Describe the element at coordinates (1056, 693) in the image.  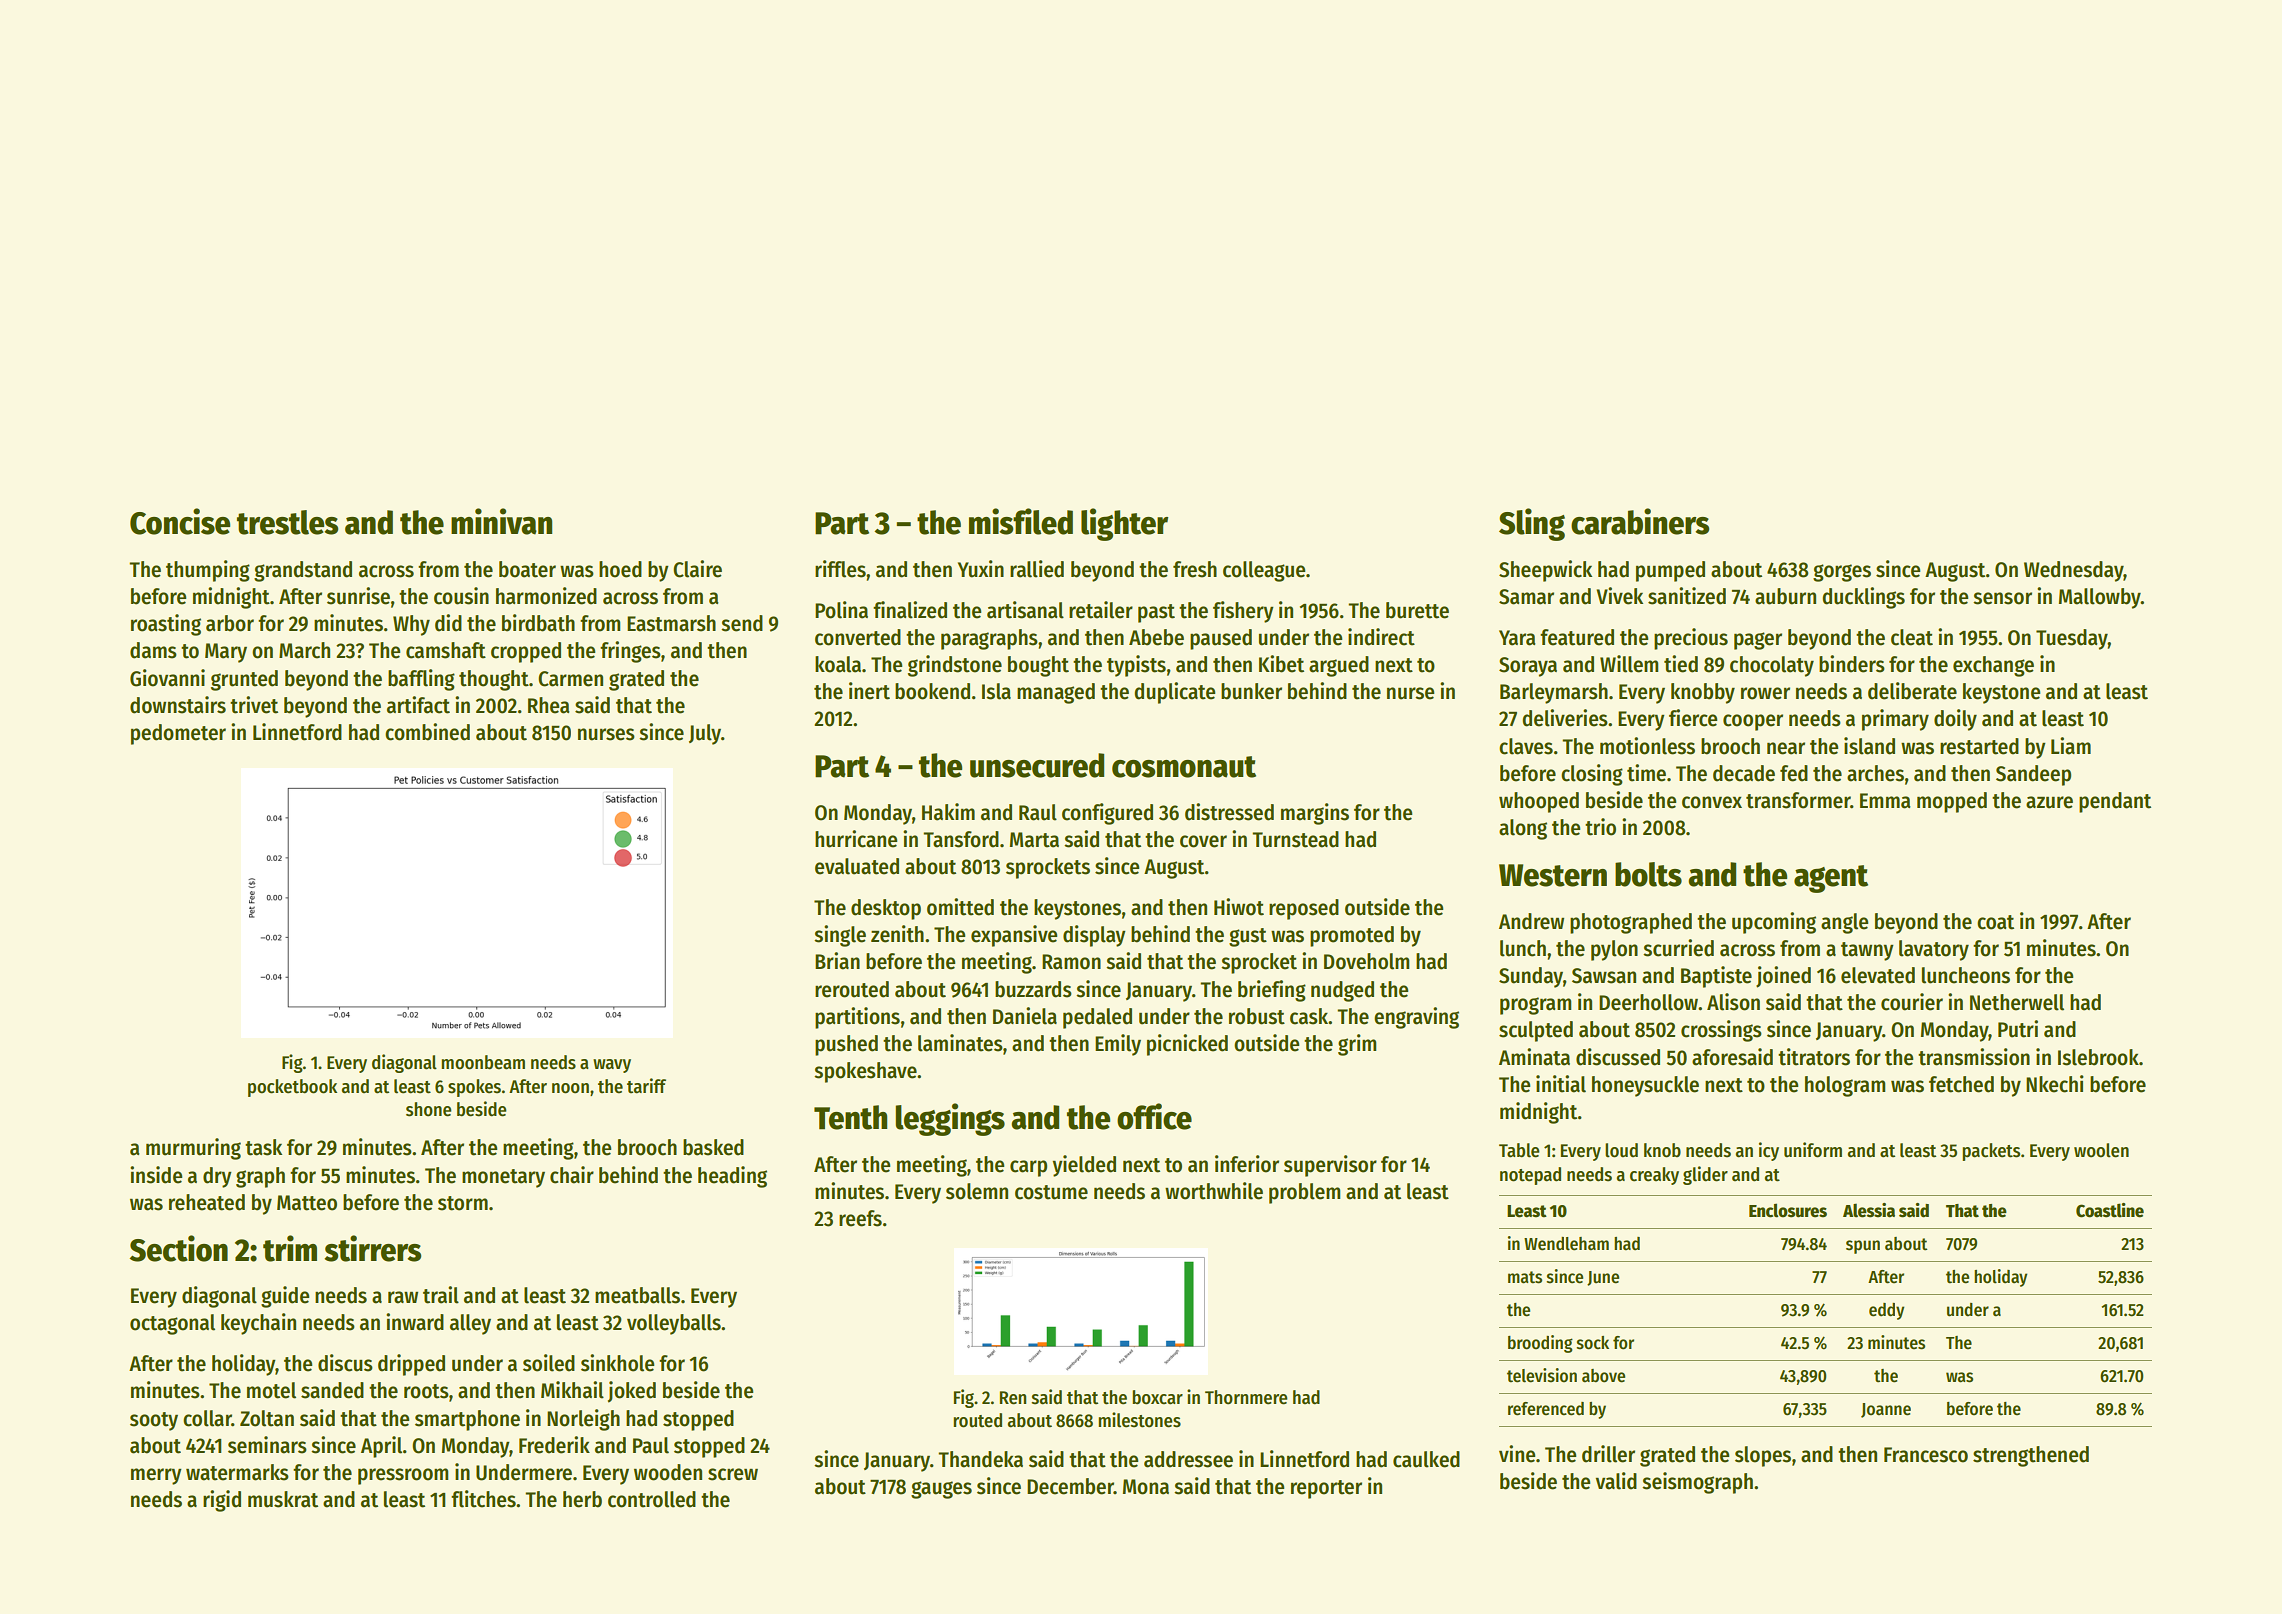
I see `managed` at that location.
